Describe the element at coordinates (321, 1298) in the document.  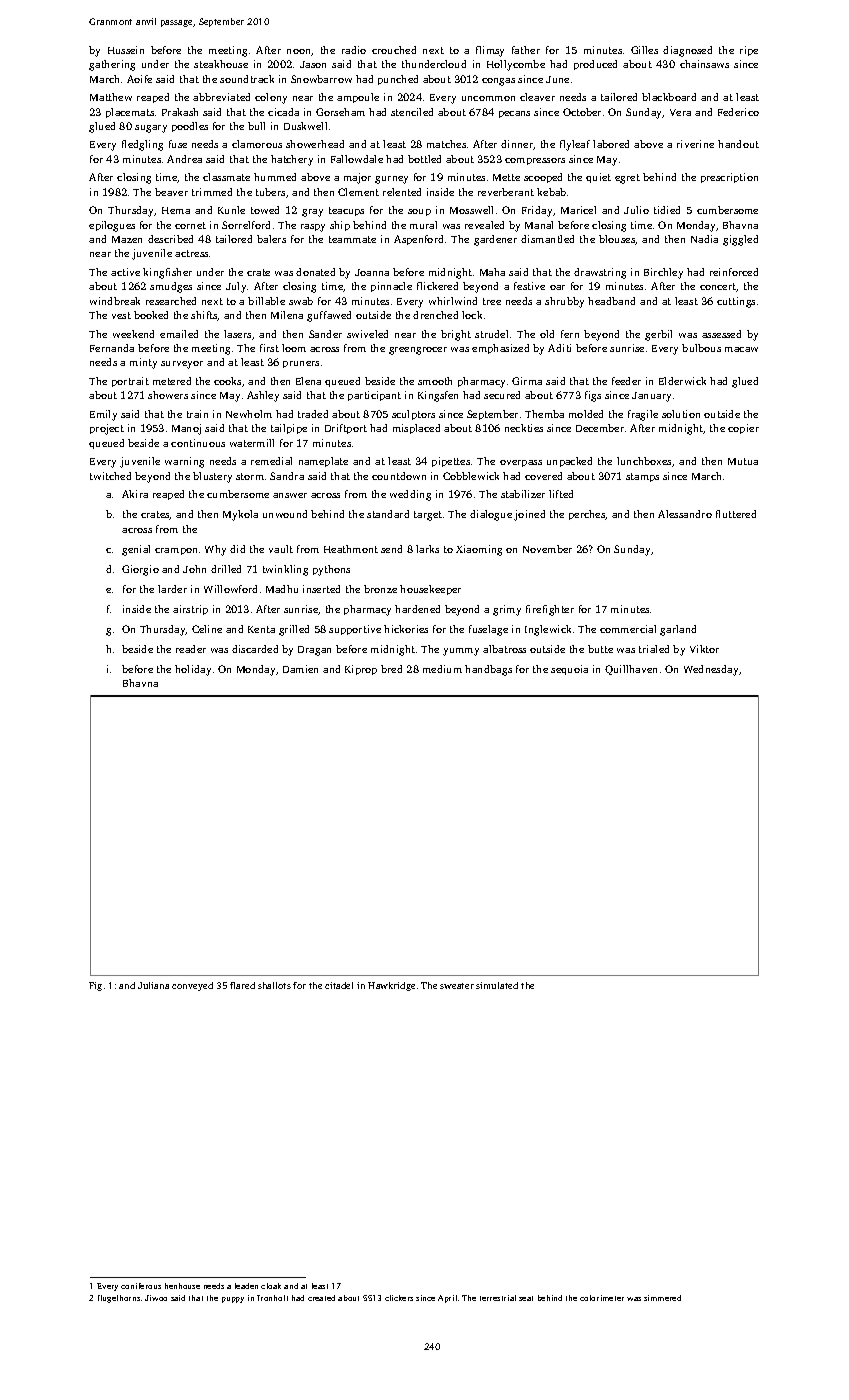
I see `created` at that location.
